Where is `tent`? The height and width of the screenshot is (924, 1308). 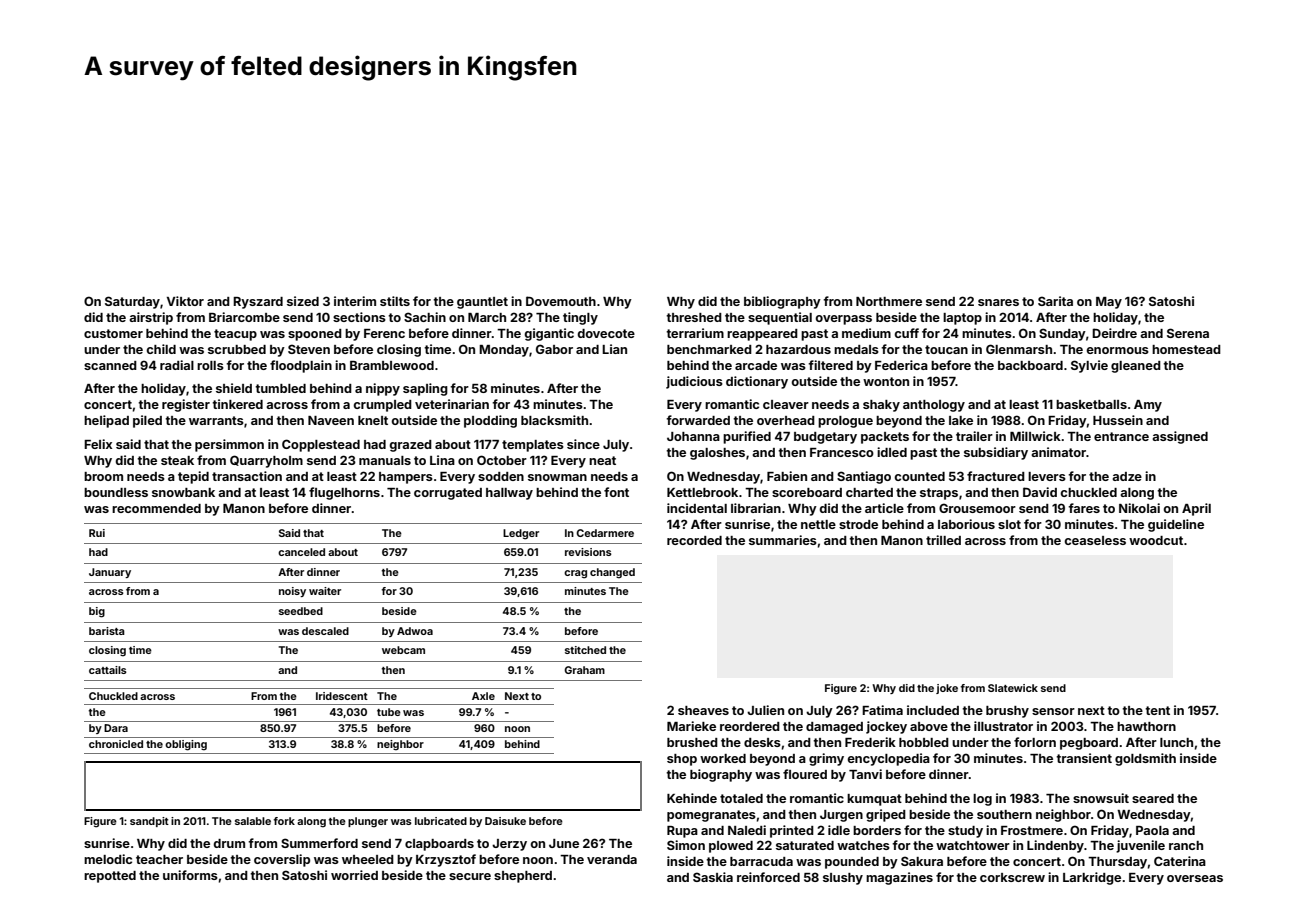
tent is located at coordinates (1157, 710).
